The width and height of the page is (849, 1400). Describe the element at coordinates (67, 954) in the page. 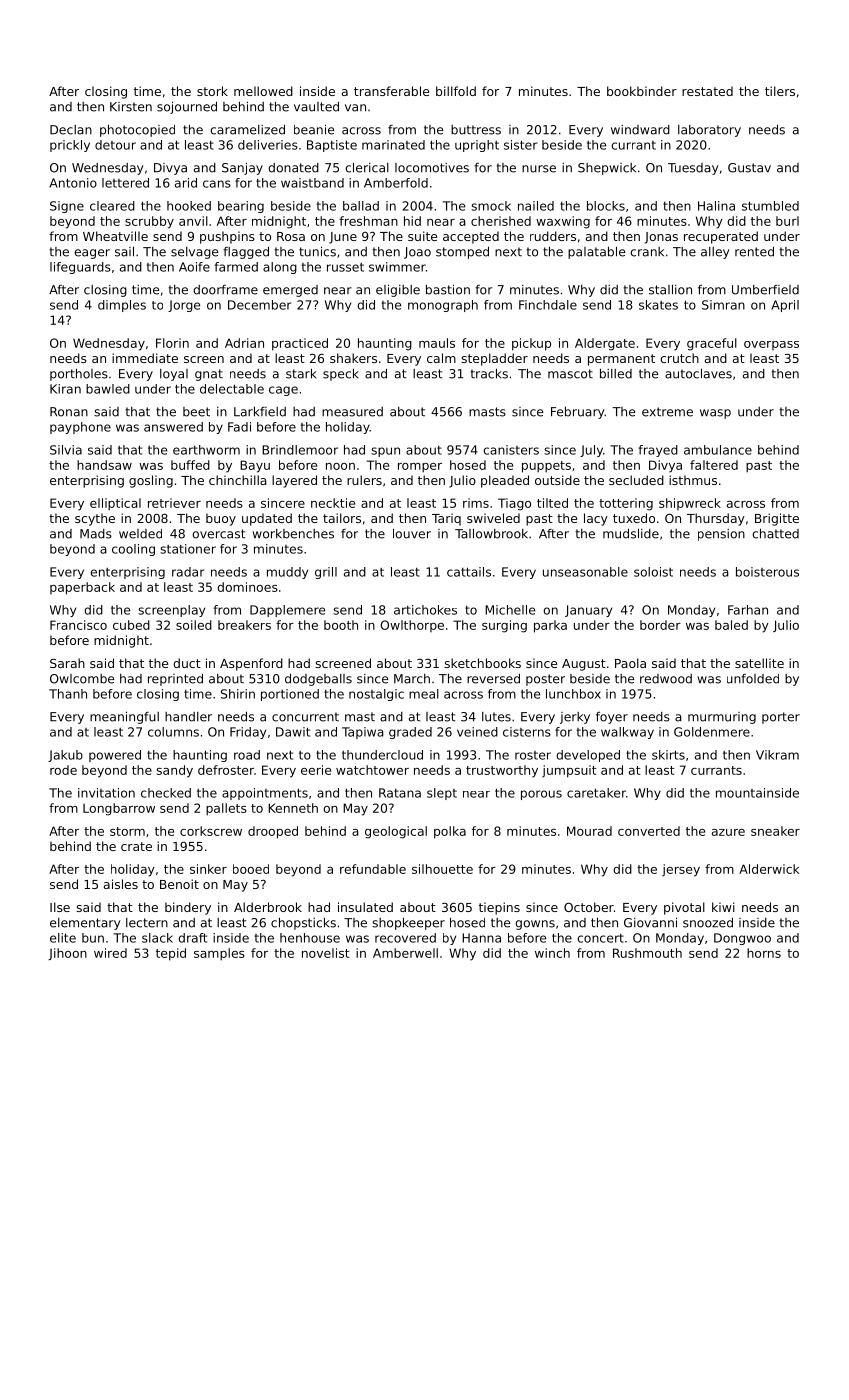

I see `Jihoon` at that location.
